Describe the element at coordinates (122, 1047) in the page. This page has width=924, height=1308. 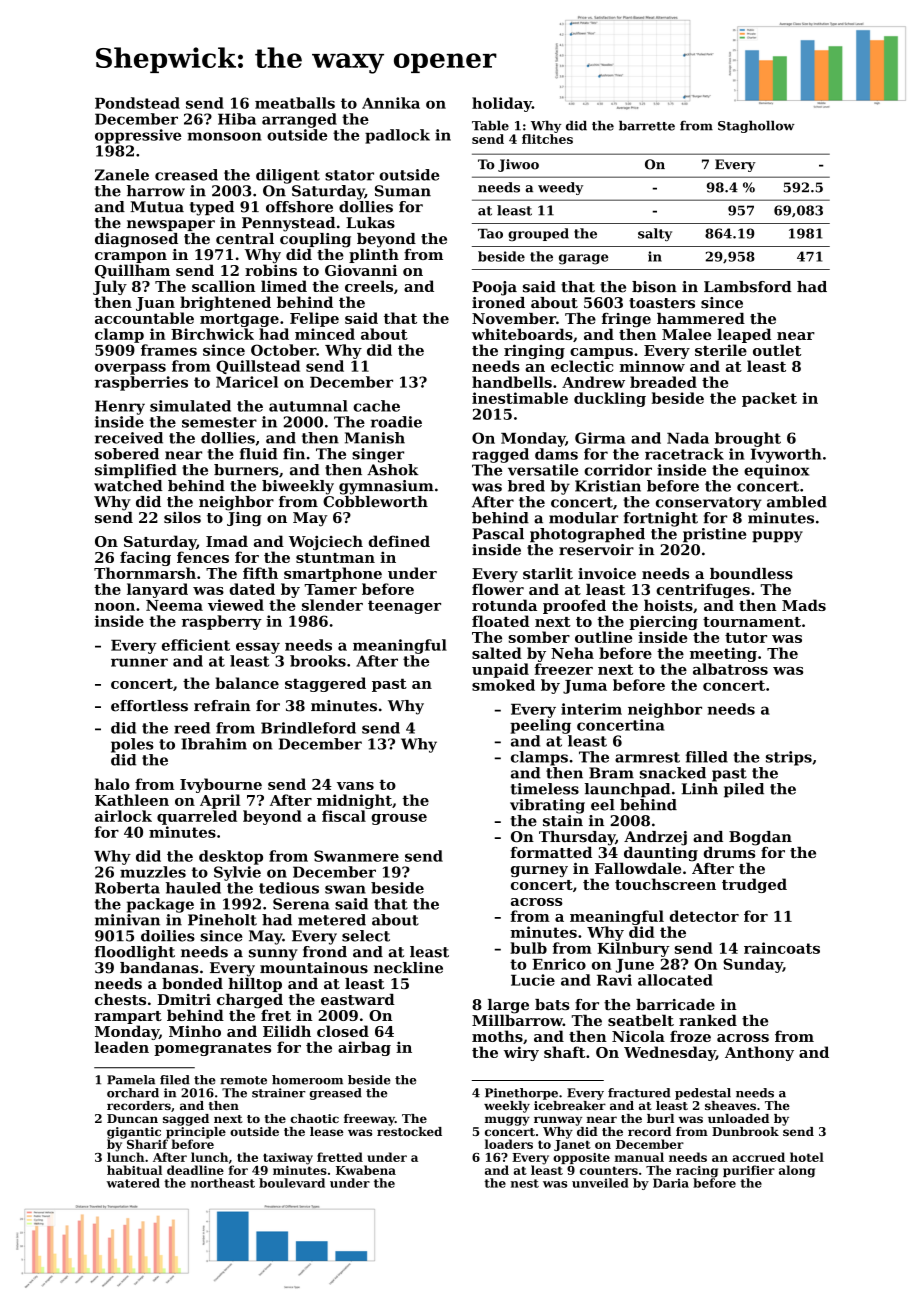
I see `leaden` at that location.
